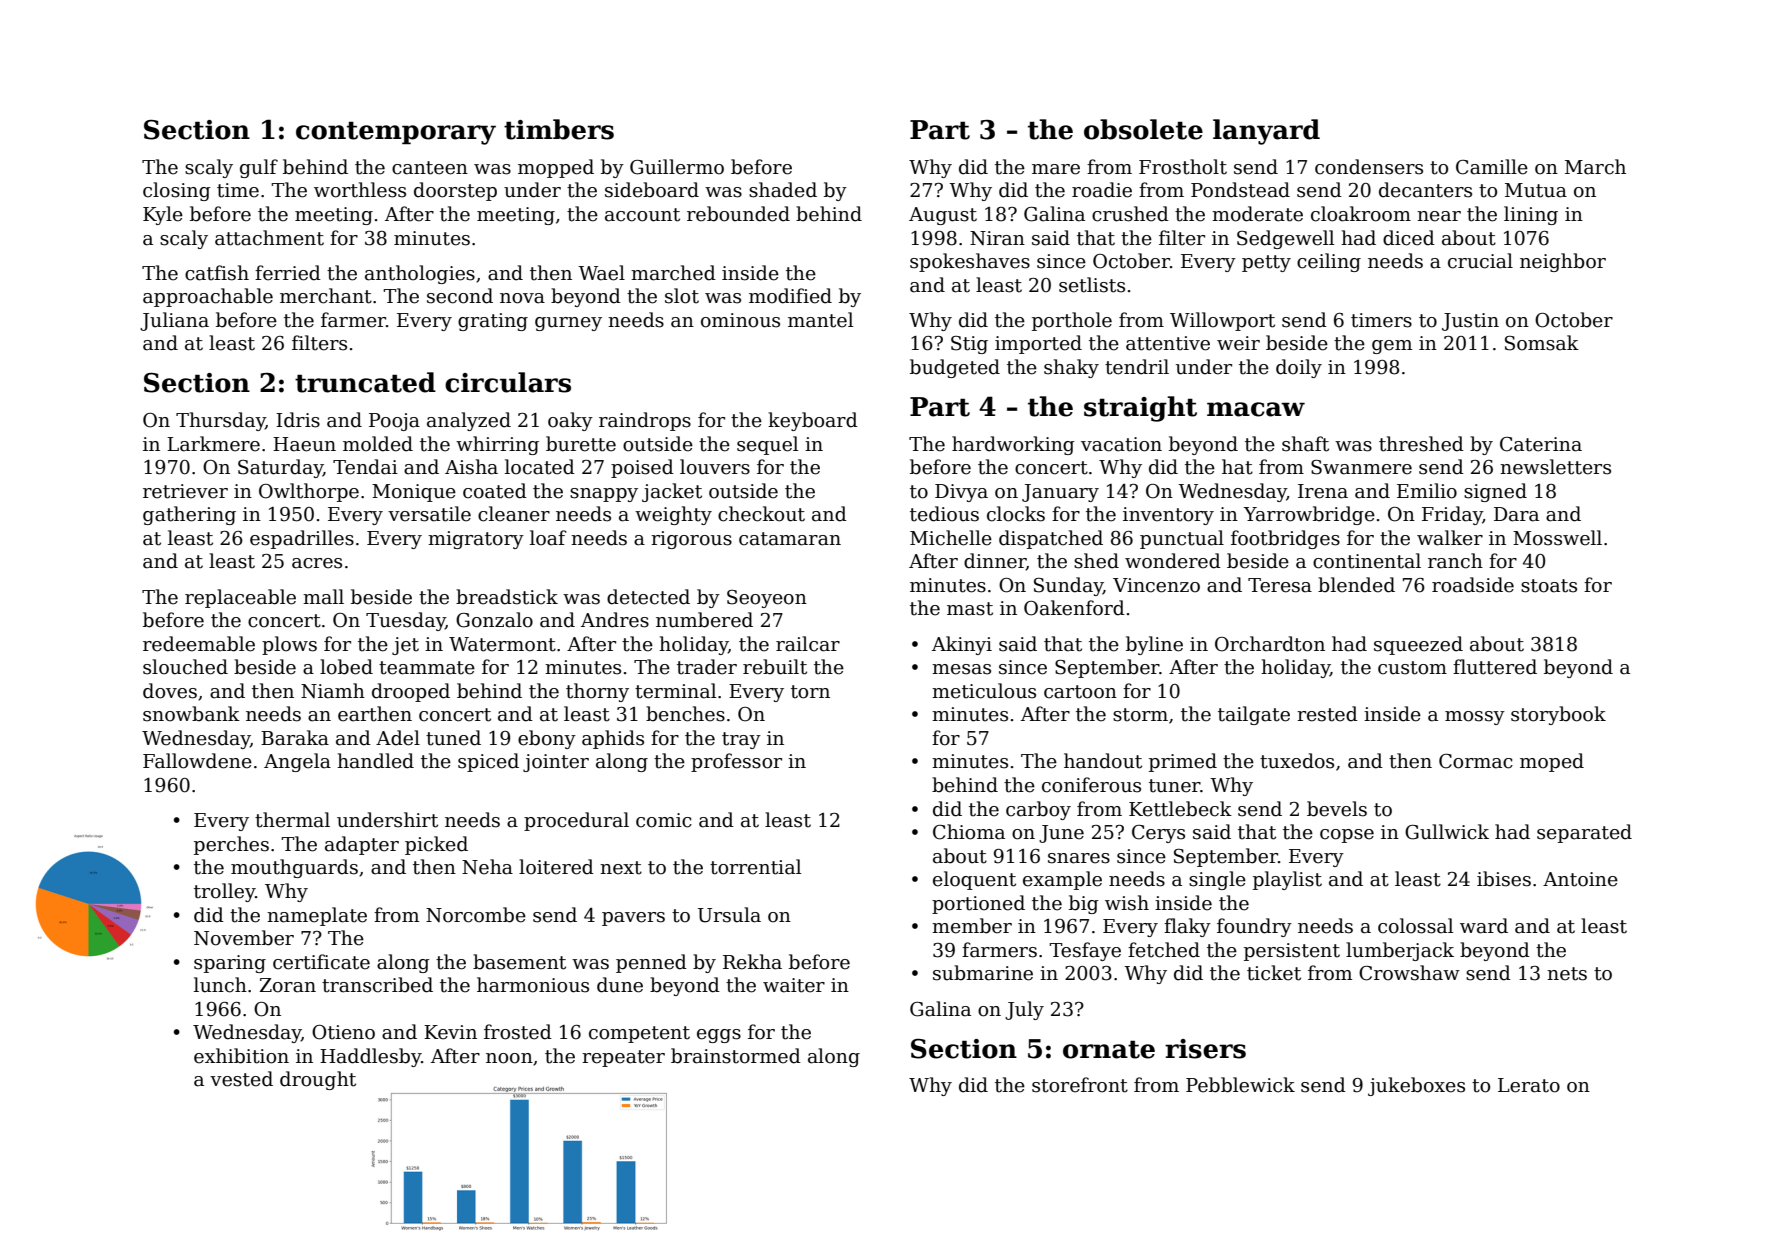 Image resolution: width=1776 pixels, height=1256 pixels. I want to click on detected, so click(648, 597).
